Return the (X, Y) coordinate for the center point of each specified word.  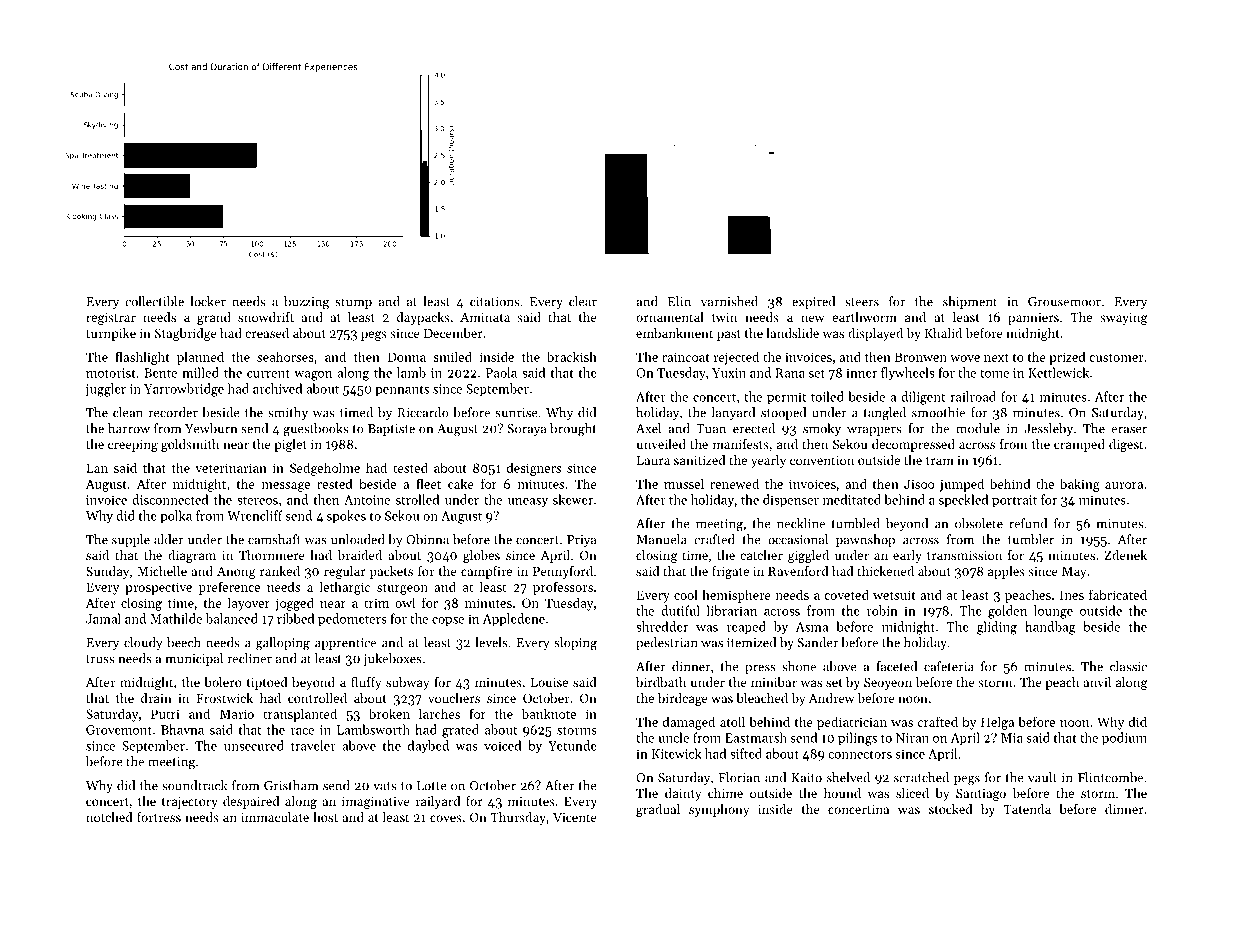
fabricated (1118, 594)
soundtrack (194, 785)
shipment (970, 302)
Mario (237, 714)
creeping (133, 446)
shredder (662, 626)
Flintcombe (1110, 777)
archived (278, 388)
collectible (154, 301)
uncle (673, 737)
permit (786, 398)
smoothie (938, 412)
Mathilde (176, 618)
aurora (1124, 485)
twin (724, 317)
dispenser (791, 501)
